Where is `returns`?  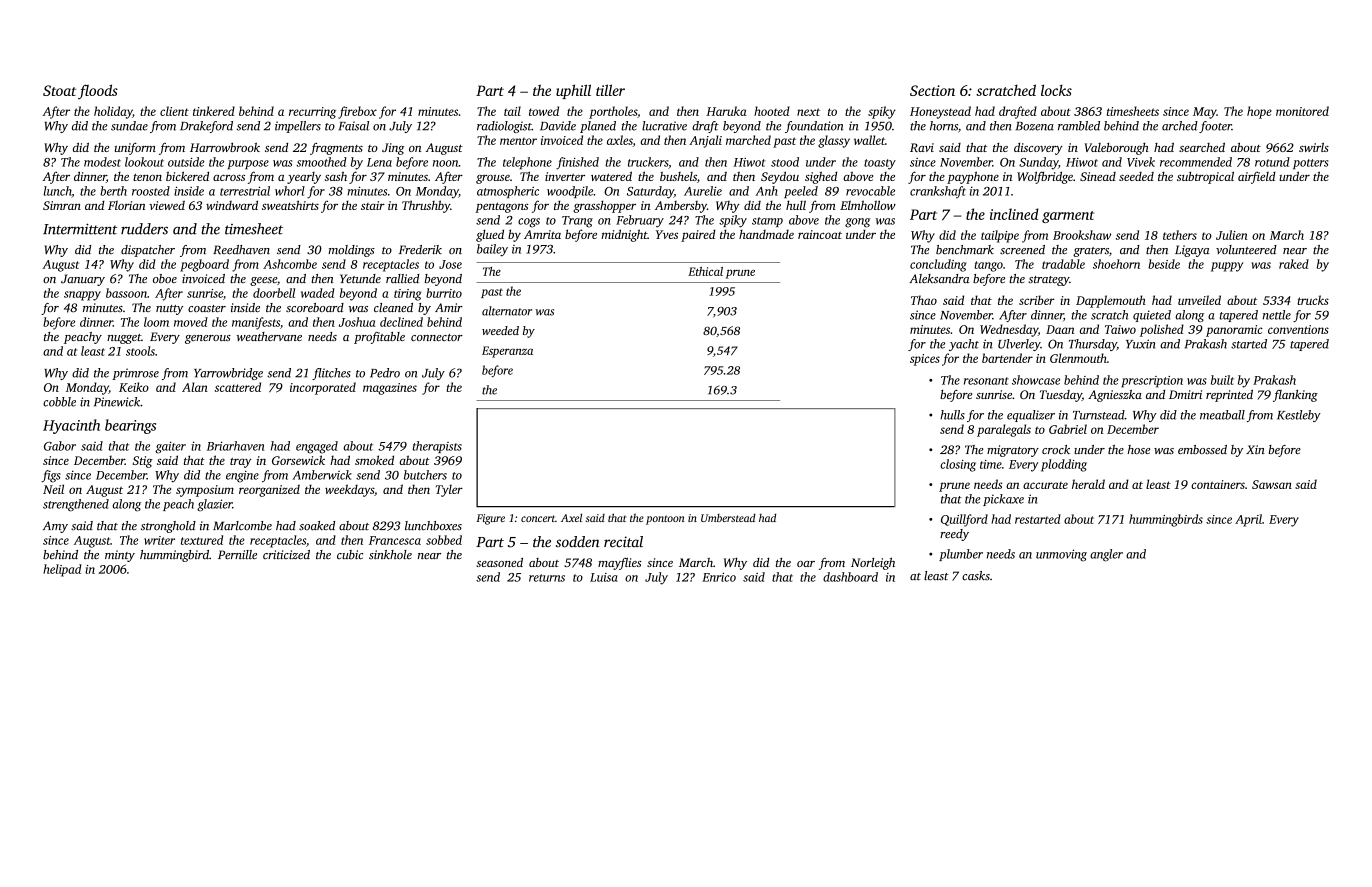
returns is located at coordinates (547, 578).
